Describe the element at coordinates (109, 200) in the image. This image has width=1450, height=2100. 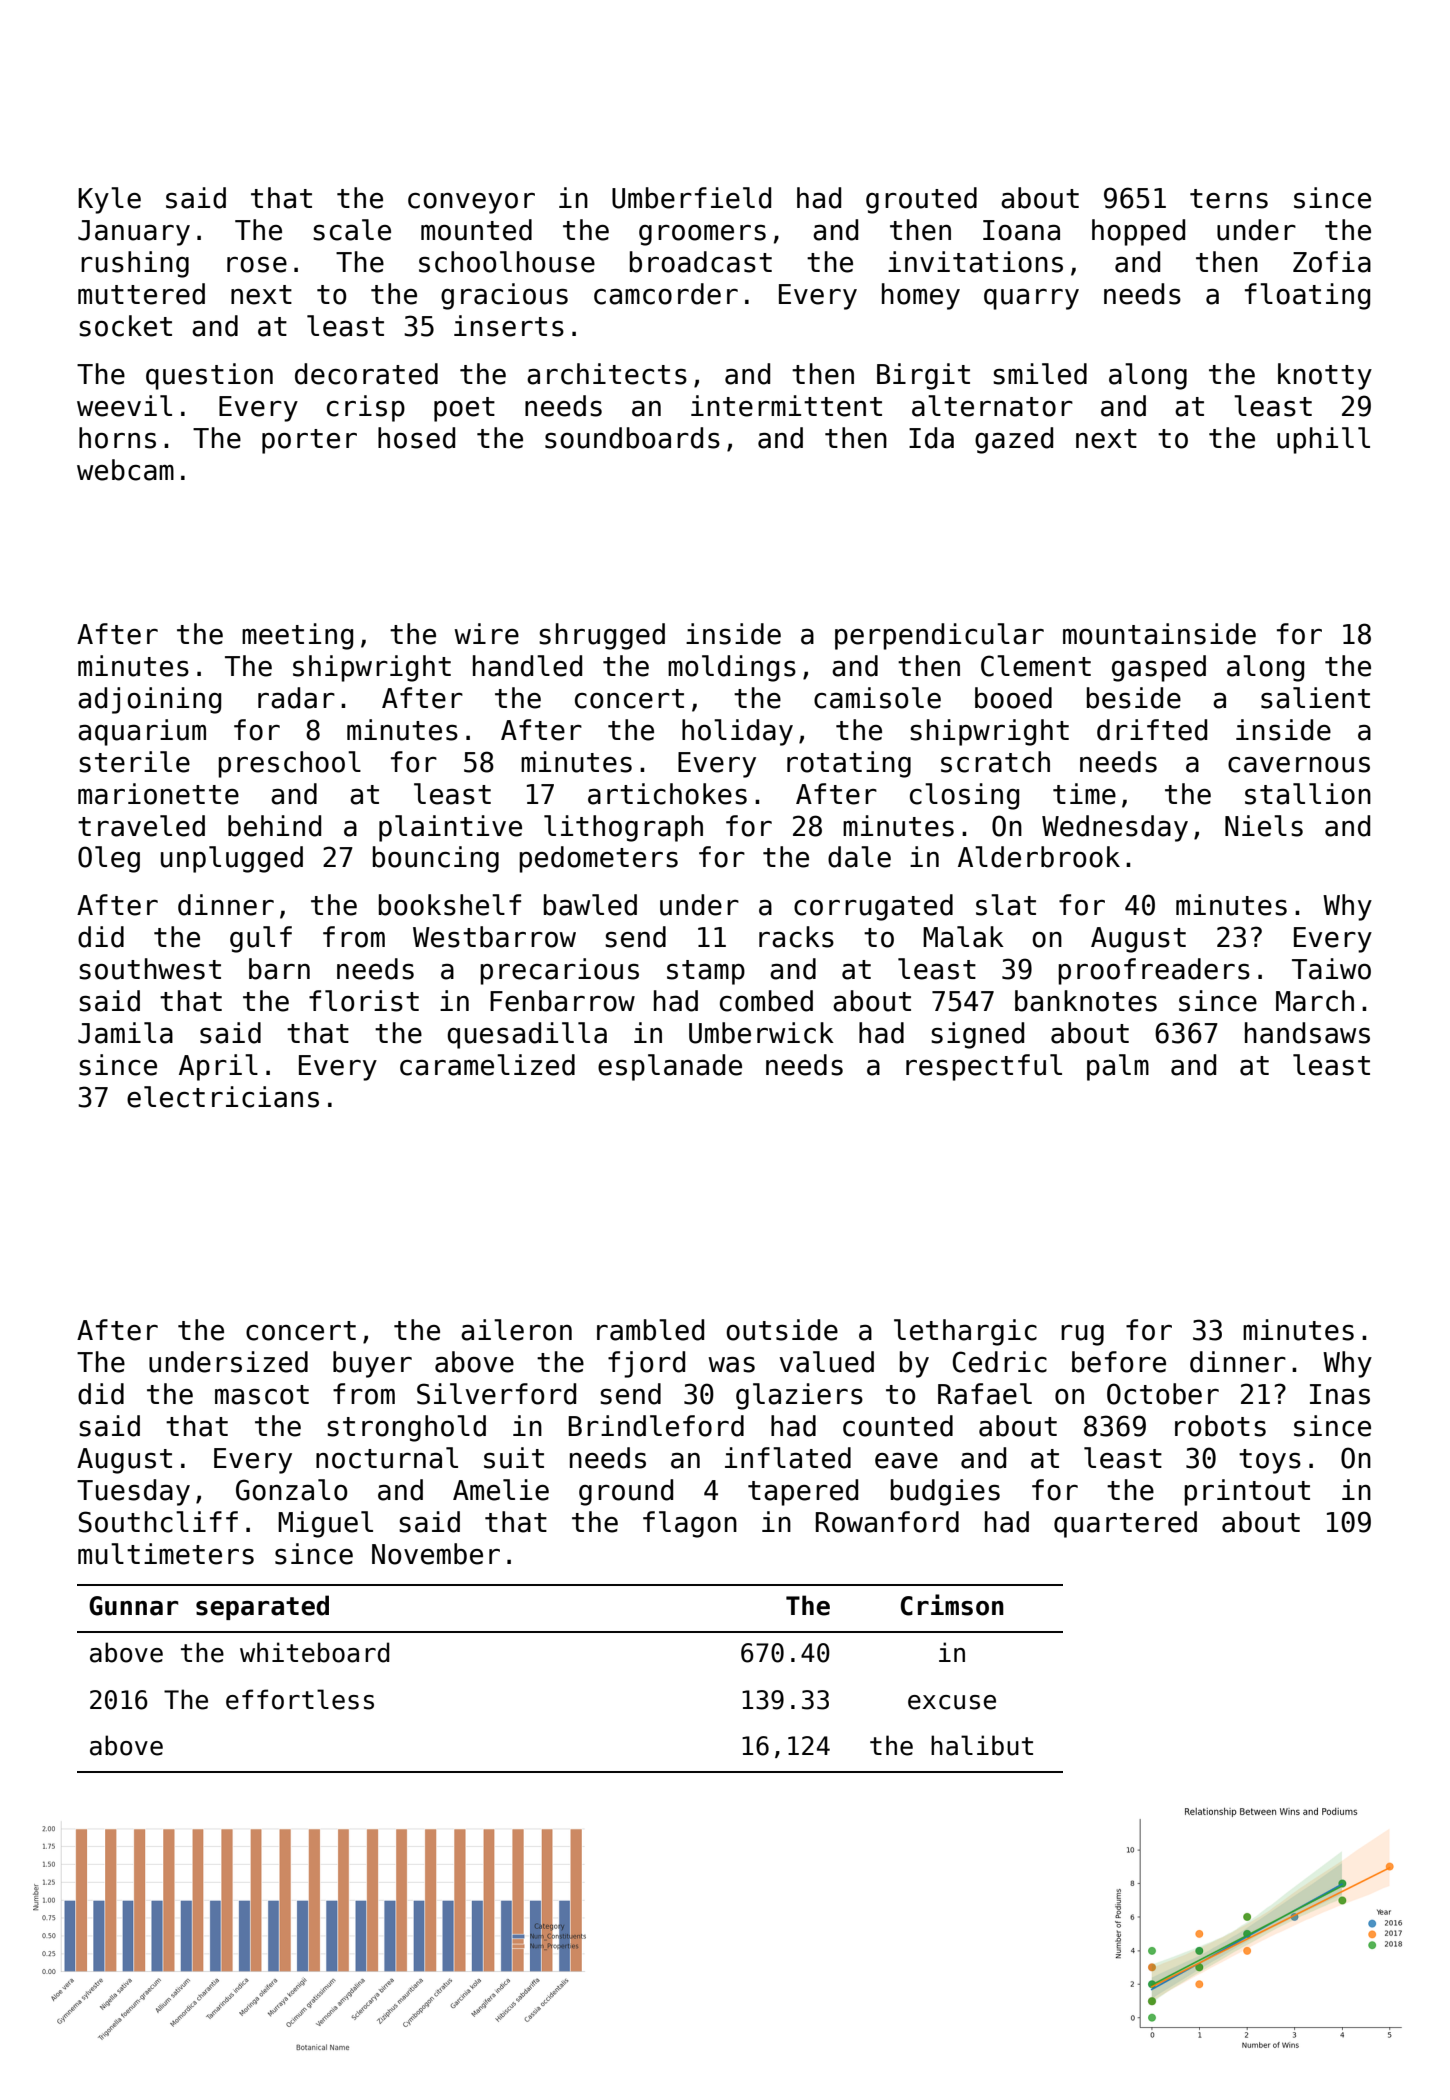
I see `Kyle` at that location.
